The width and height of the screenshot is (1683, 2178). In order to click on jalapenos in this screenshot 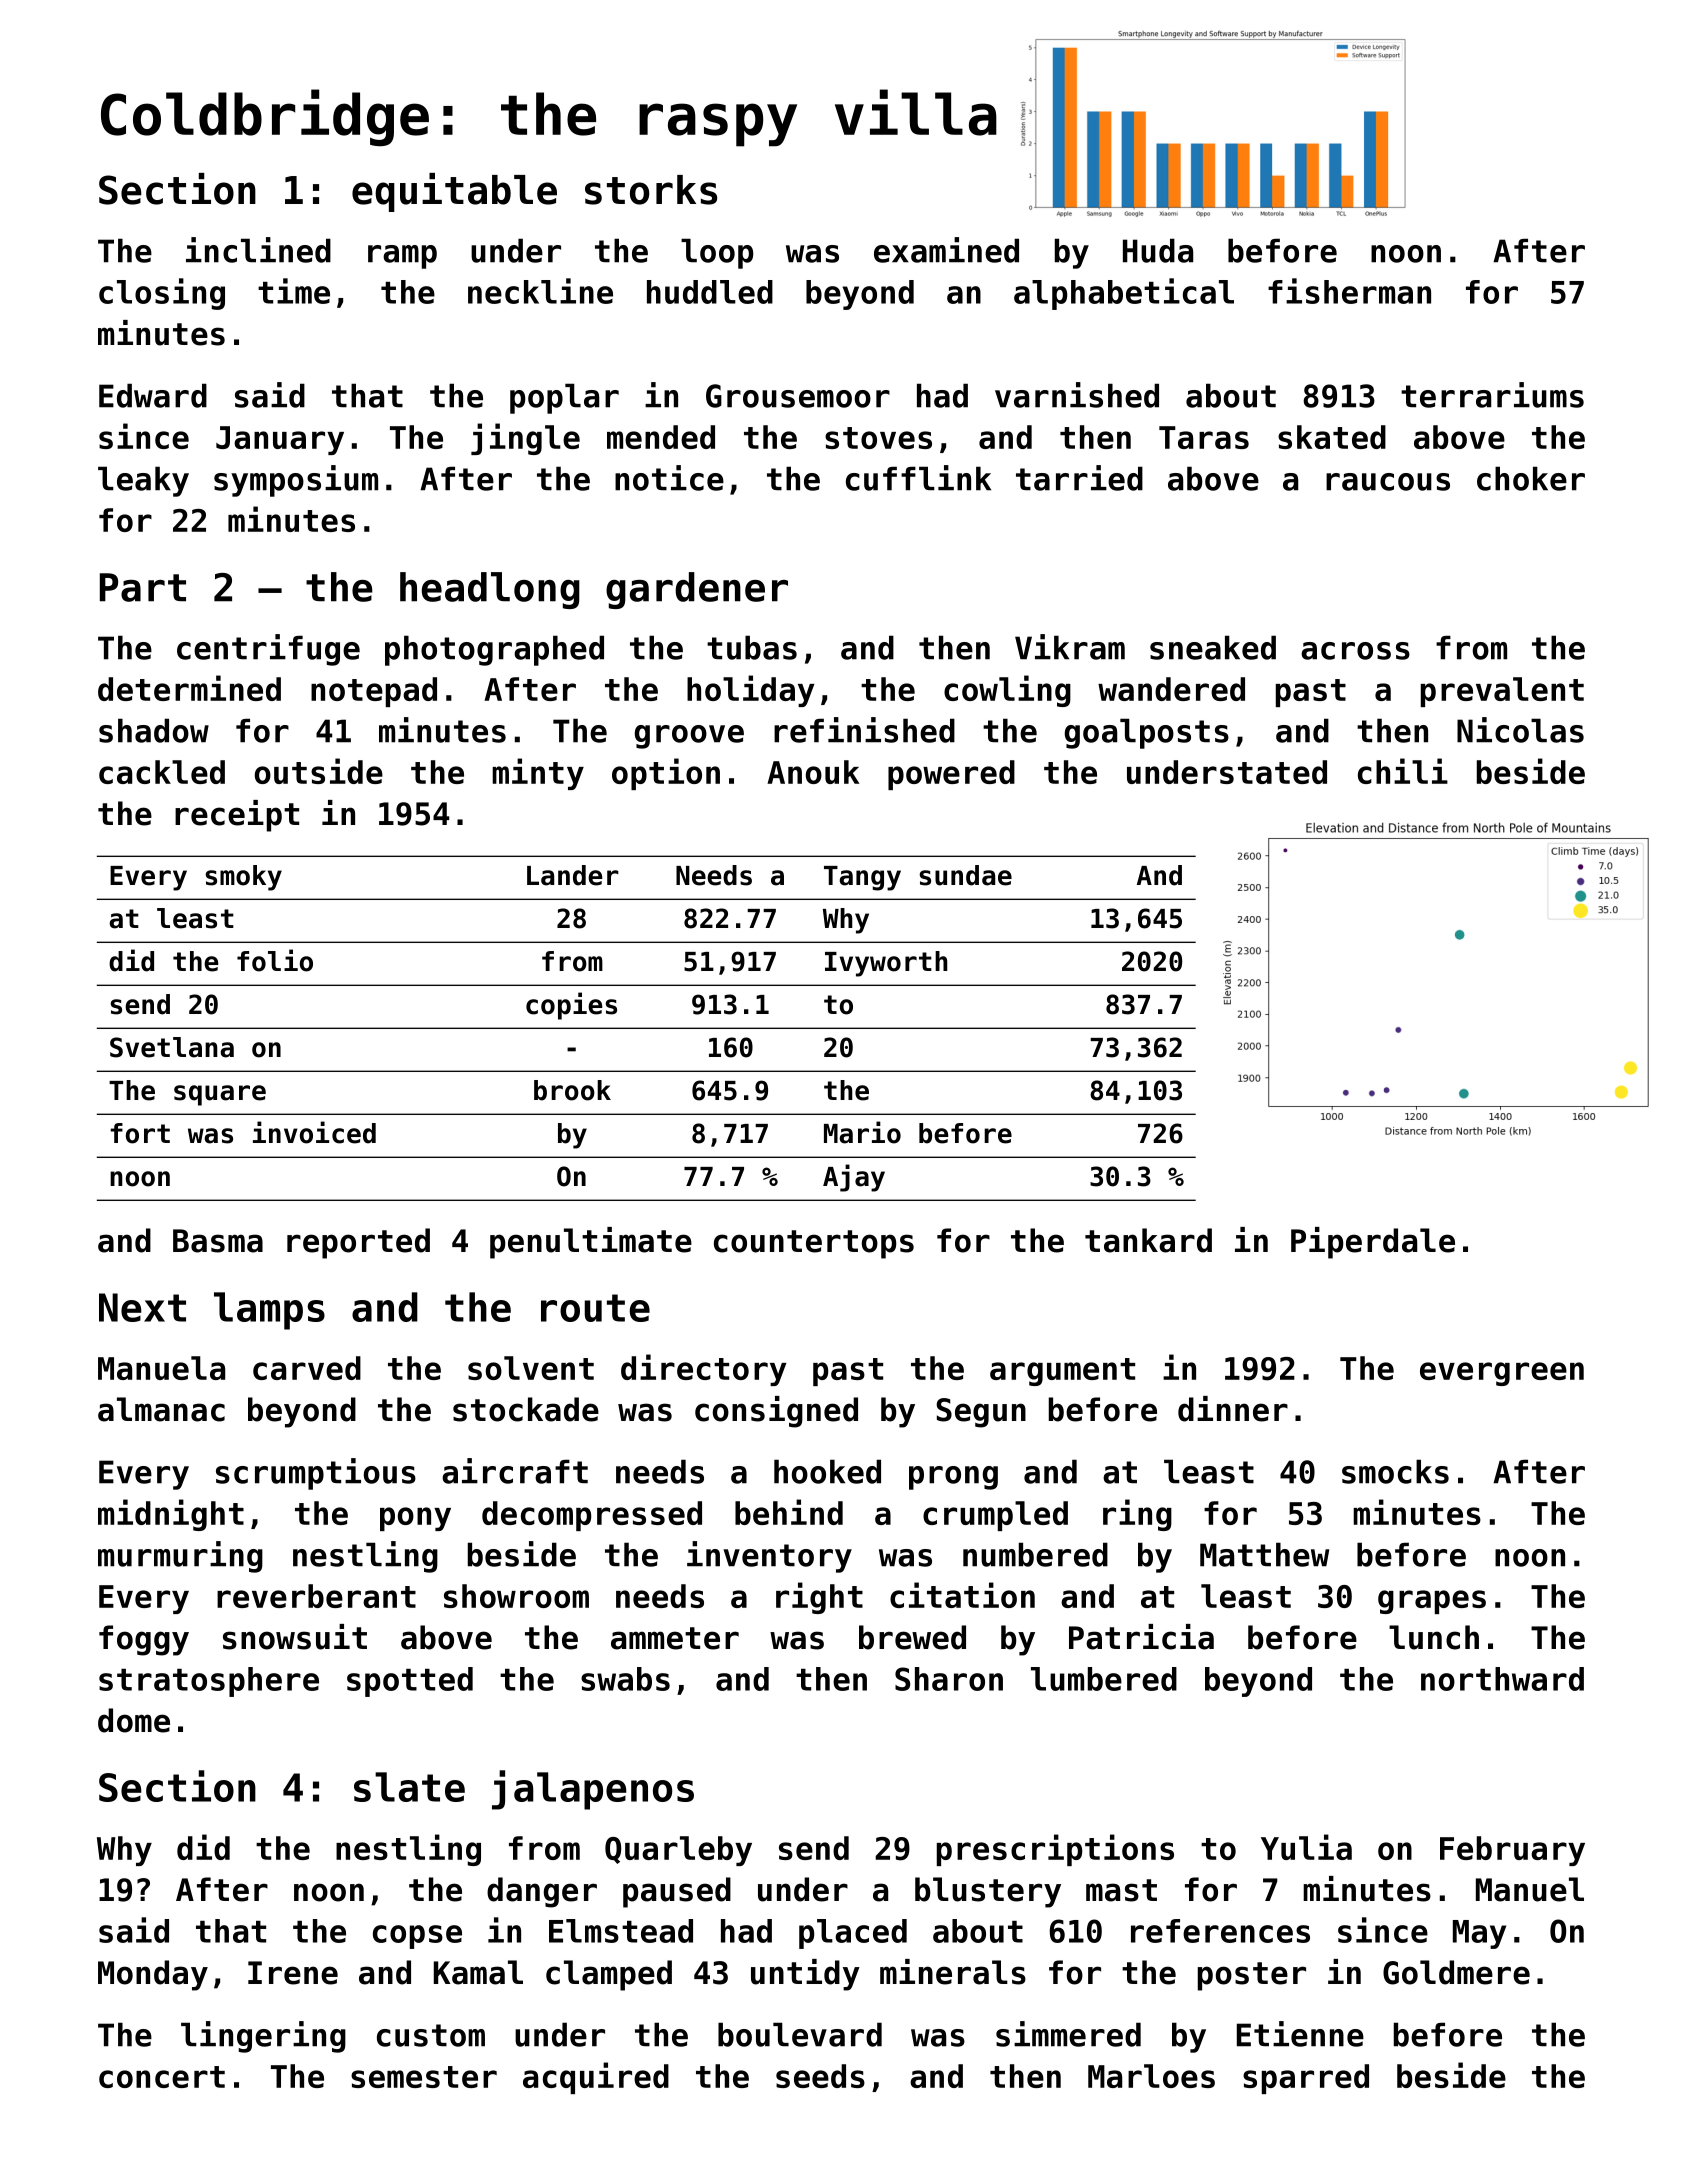, I will do `click(593, 1790)`.
